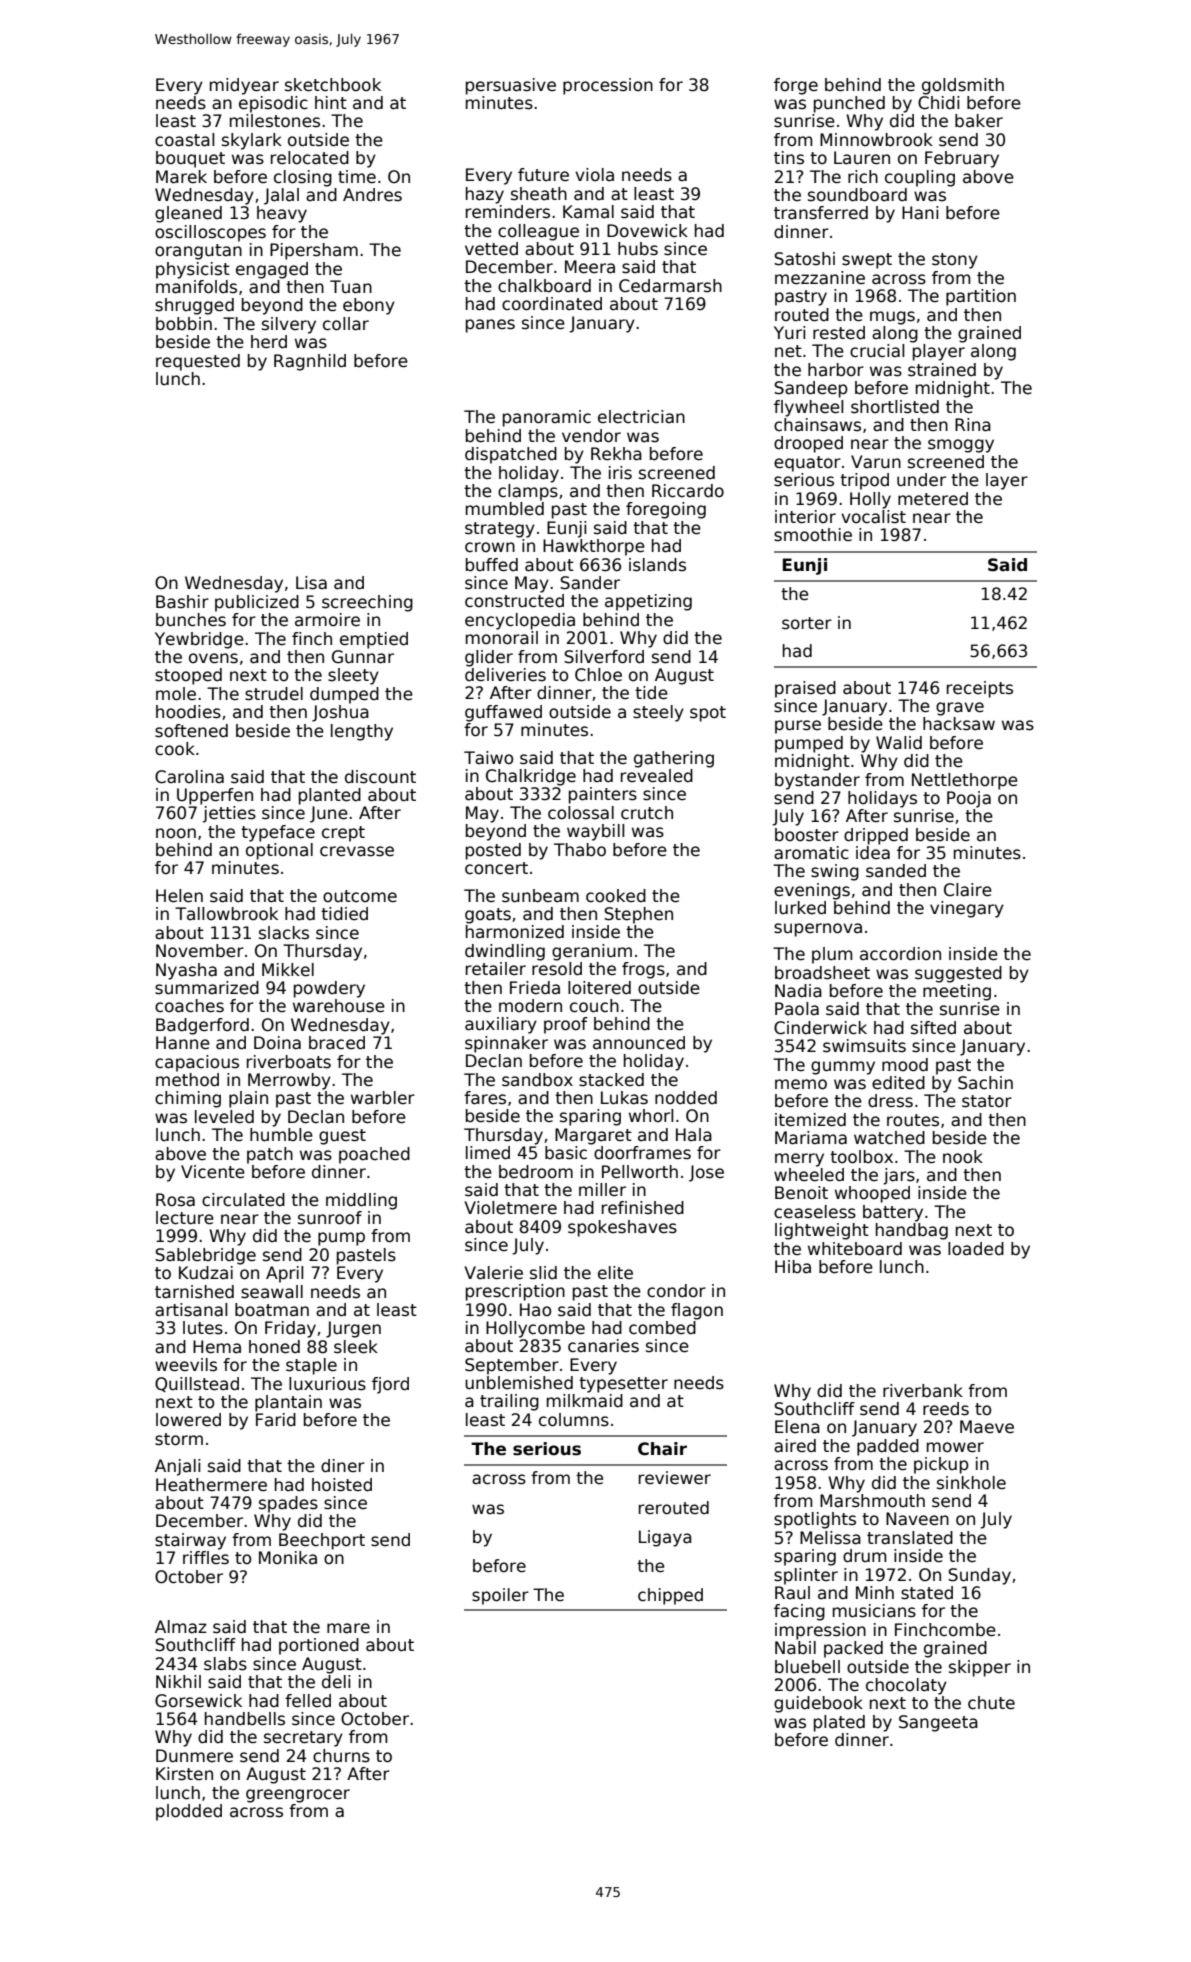 The width and height of the page is (1191, 1962). What do you see at coordinates (938, 1723) in the page?
I see `Sangeeta` at bounding box center [938, 1723].
